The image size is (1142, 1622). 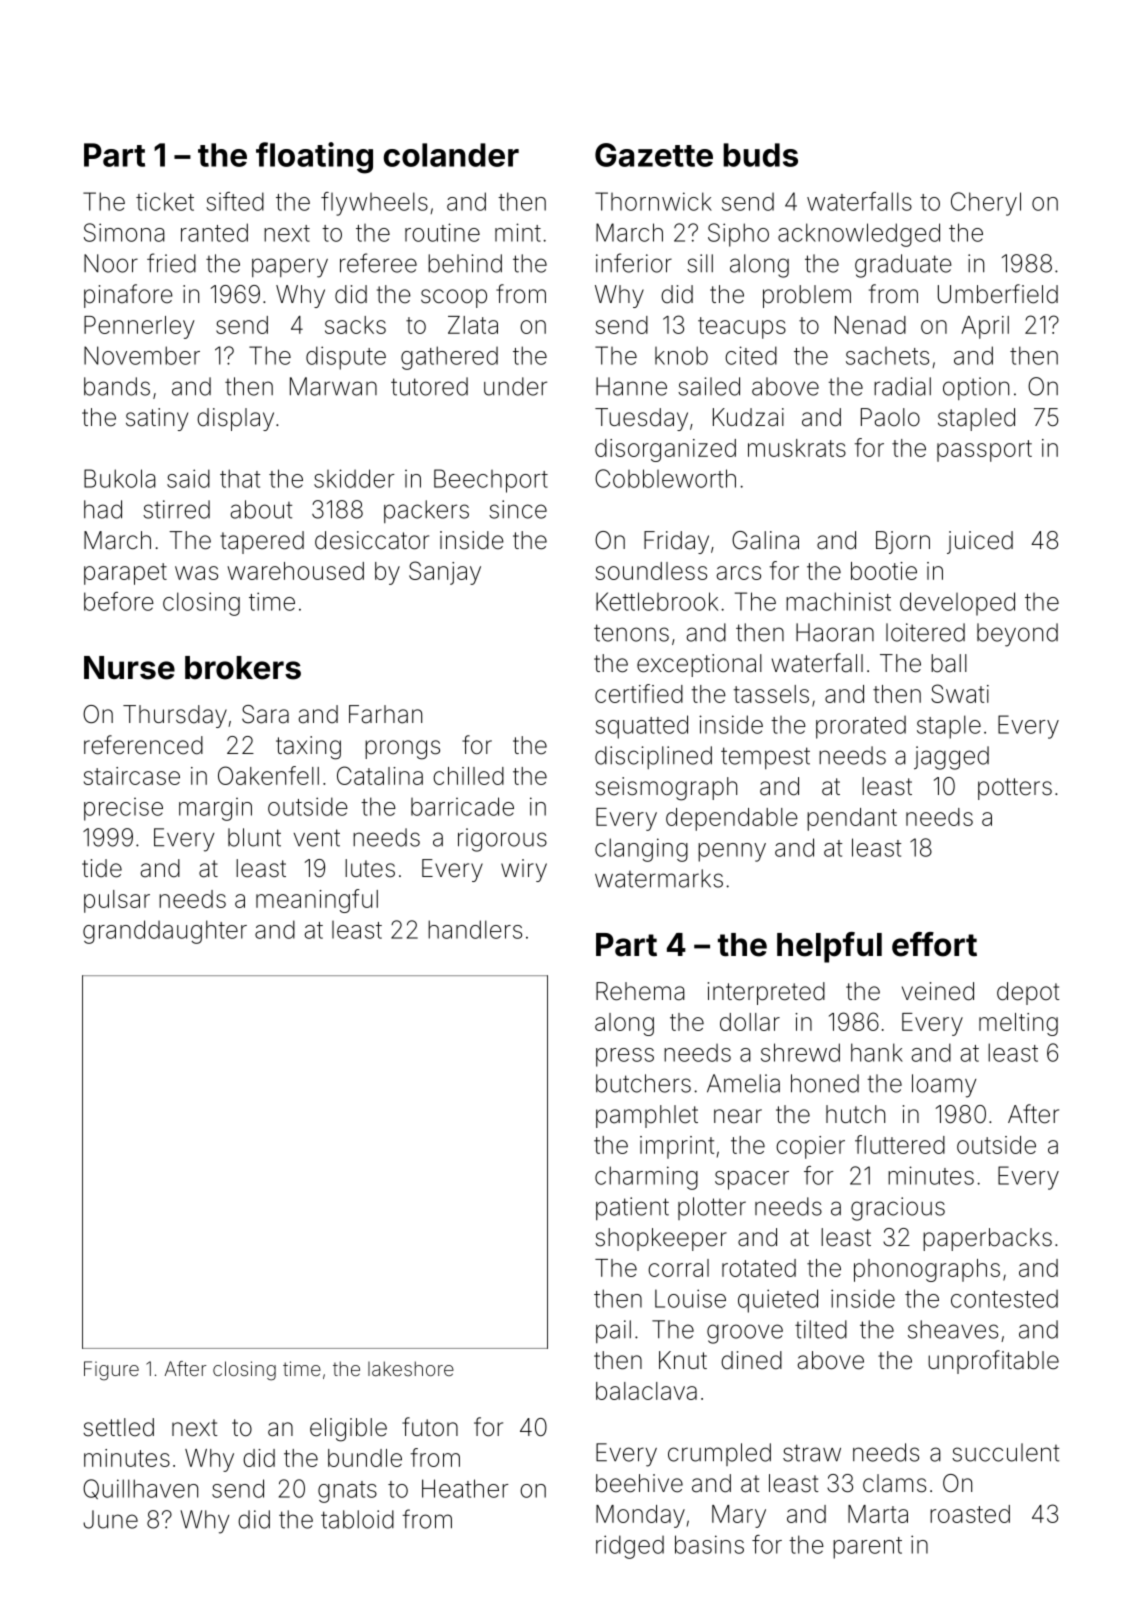 What do you see at coordinates (998, 294) in the screenshot?
I see `Umberfield` at bounding box center [998, 294].
